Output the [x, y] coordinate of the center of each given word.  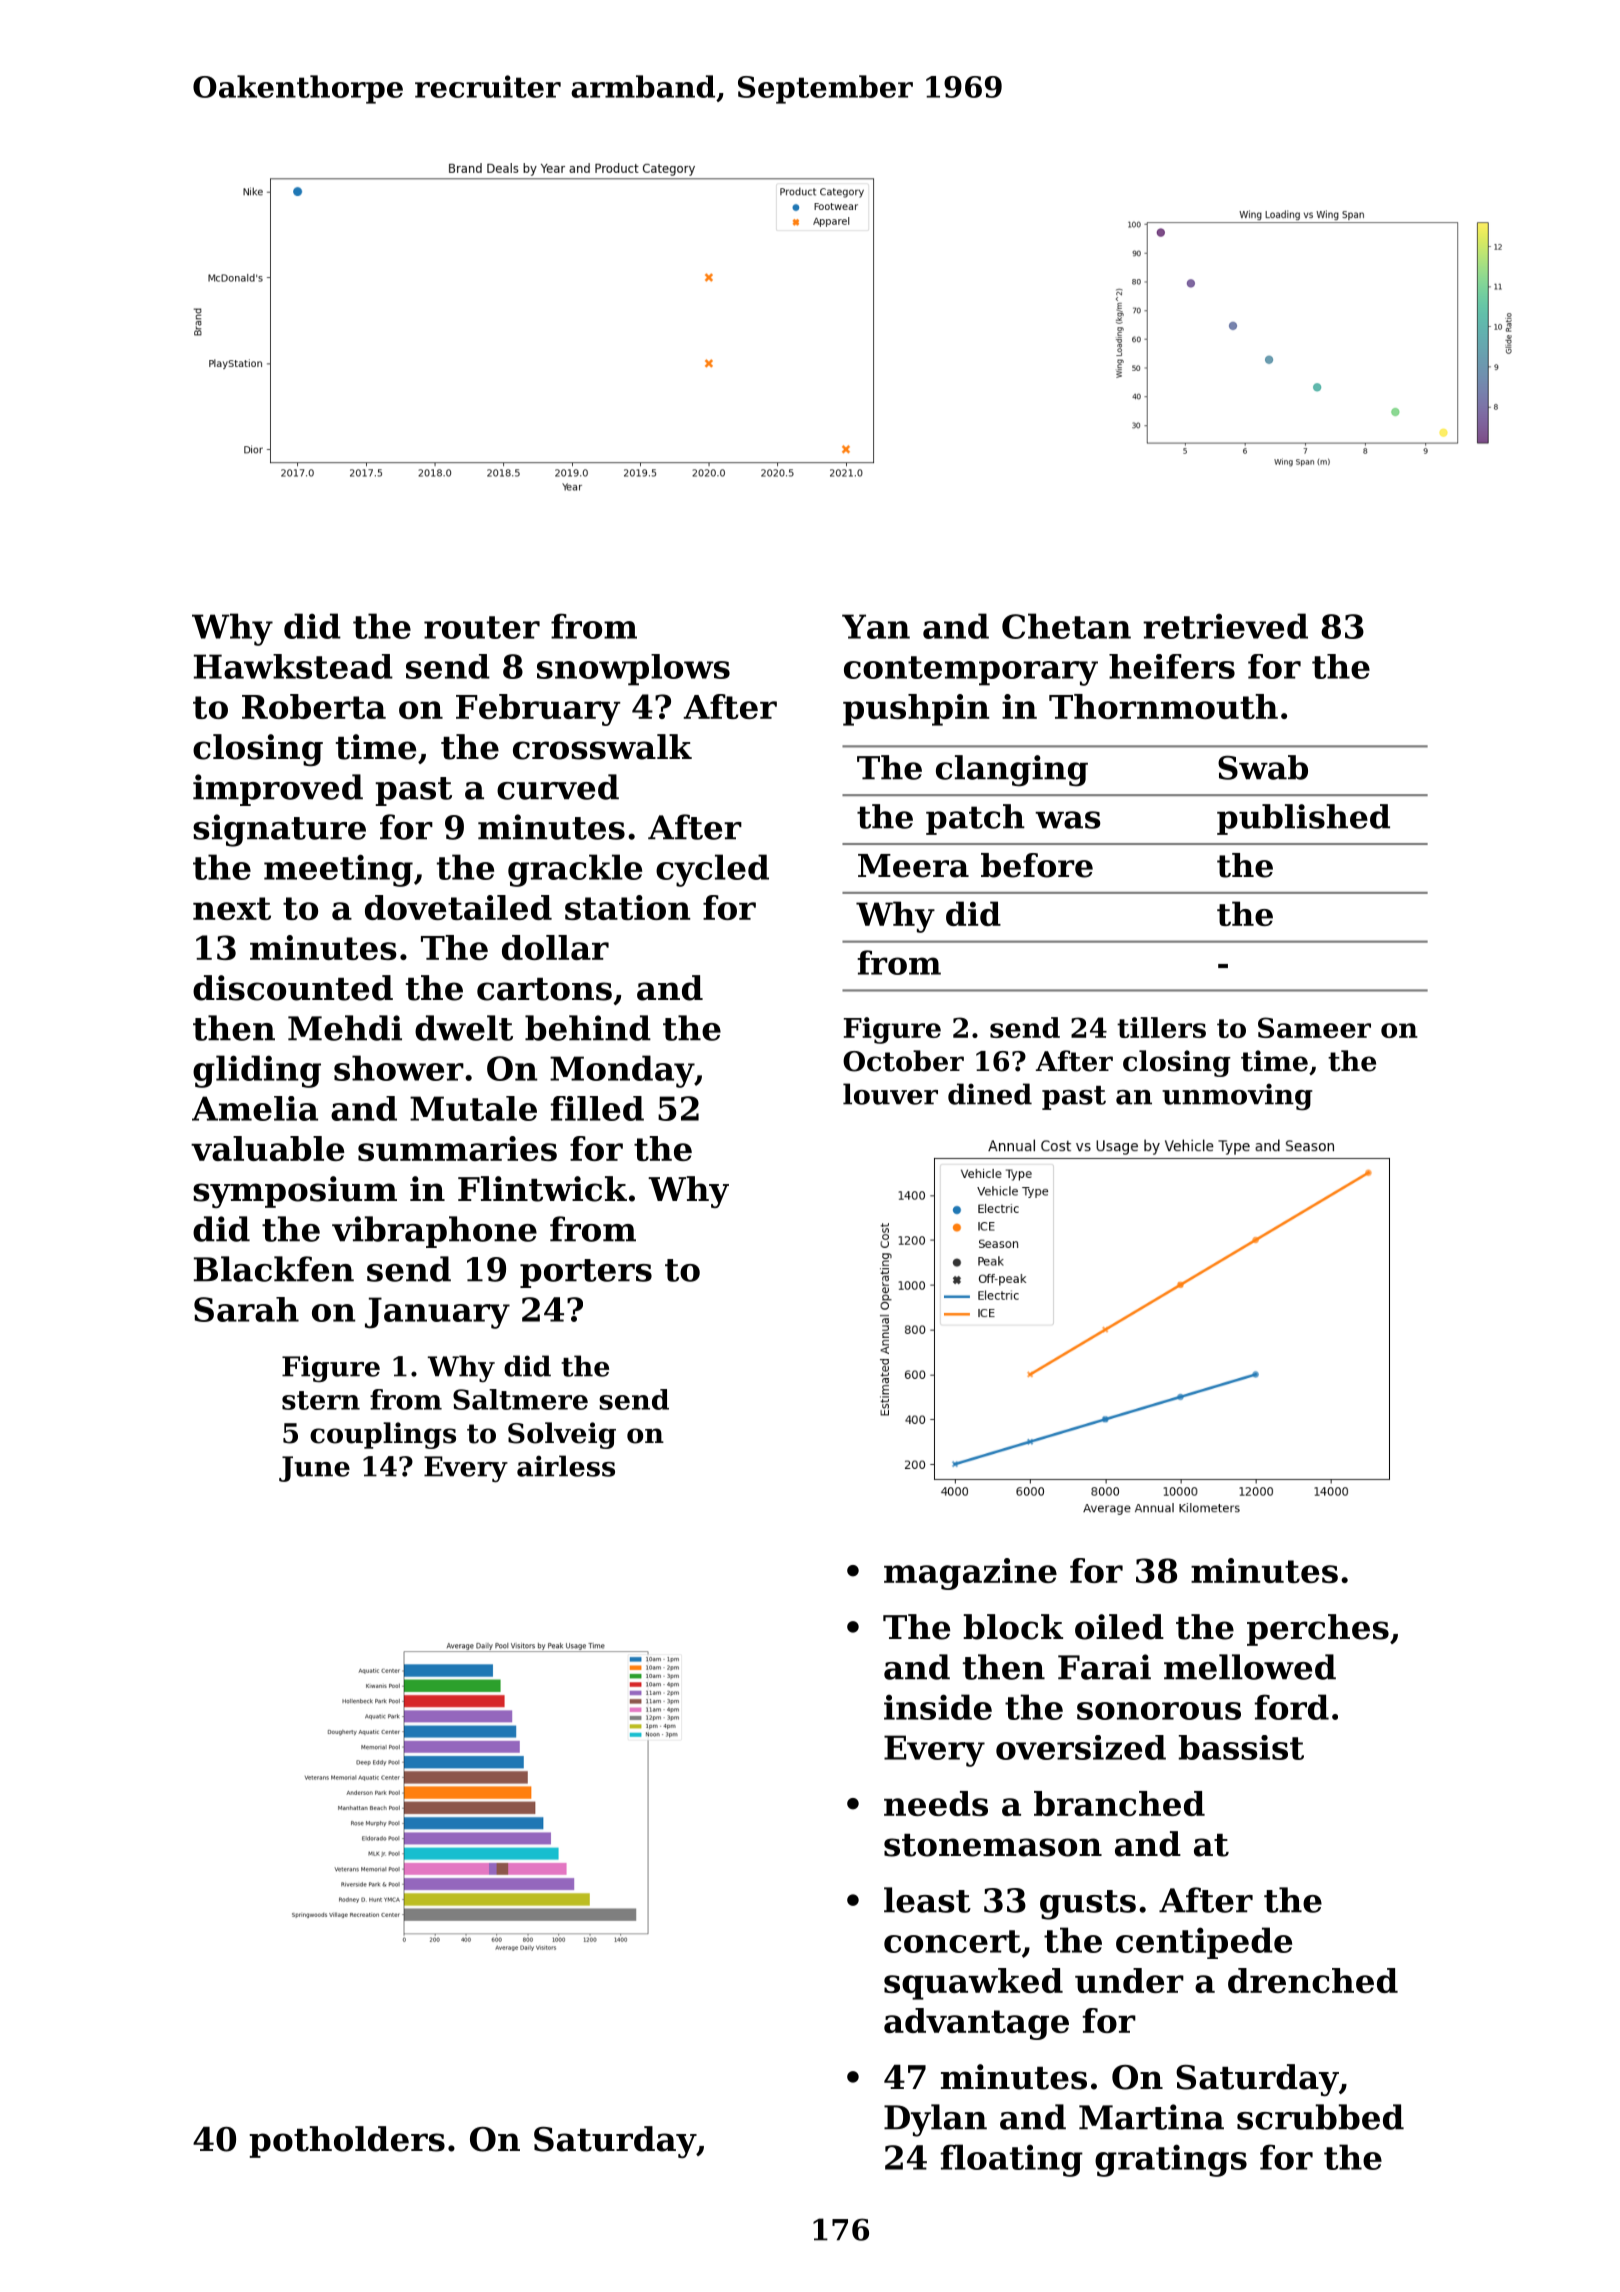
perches [1318, 1630]
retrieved [1225, 626]
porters [586, 1273]
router [482, 627]
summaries [457, 1148]
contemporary [971, 671]
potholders [347, 2142]
